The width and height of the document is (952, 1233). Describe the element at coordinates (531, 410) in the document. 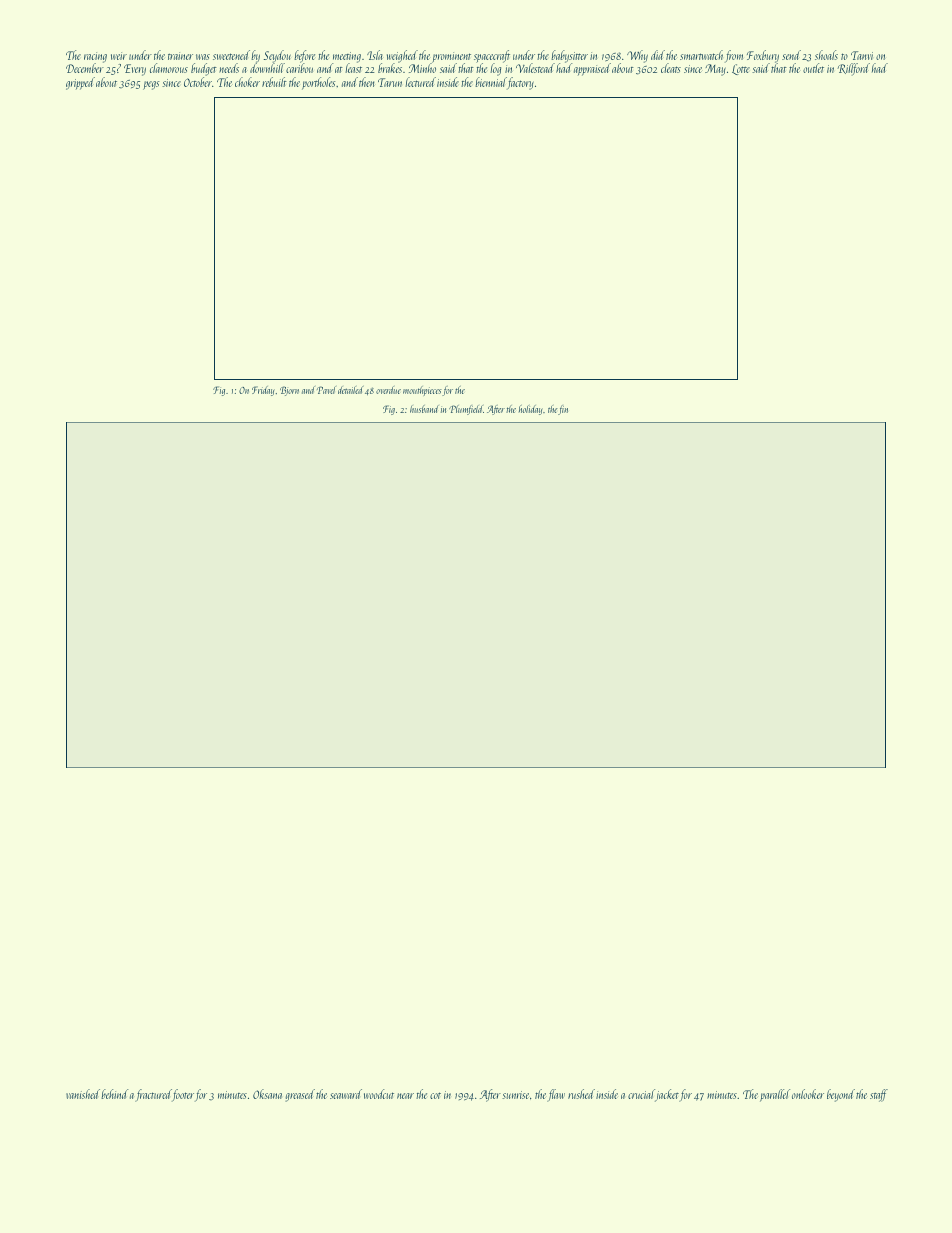

I see `holiday` at that location.
